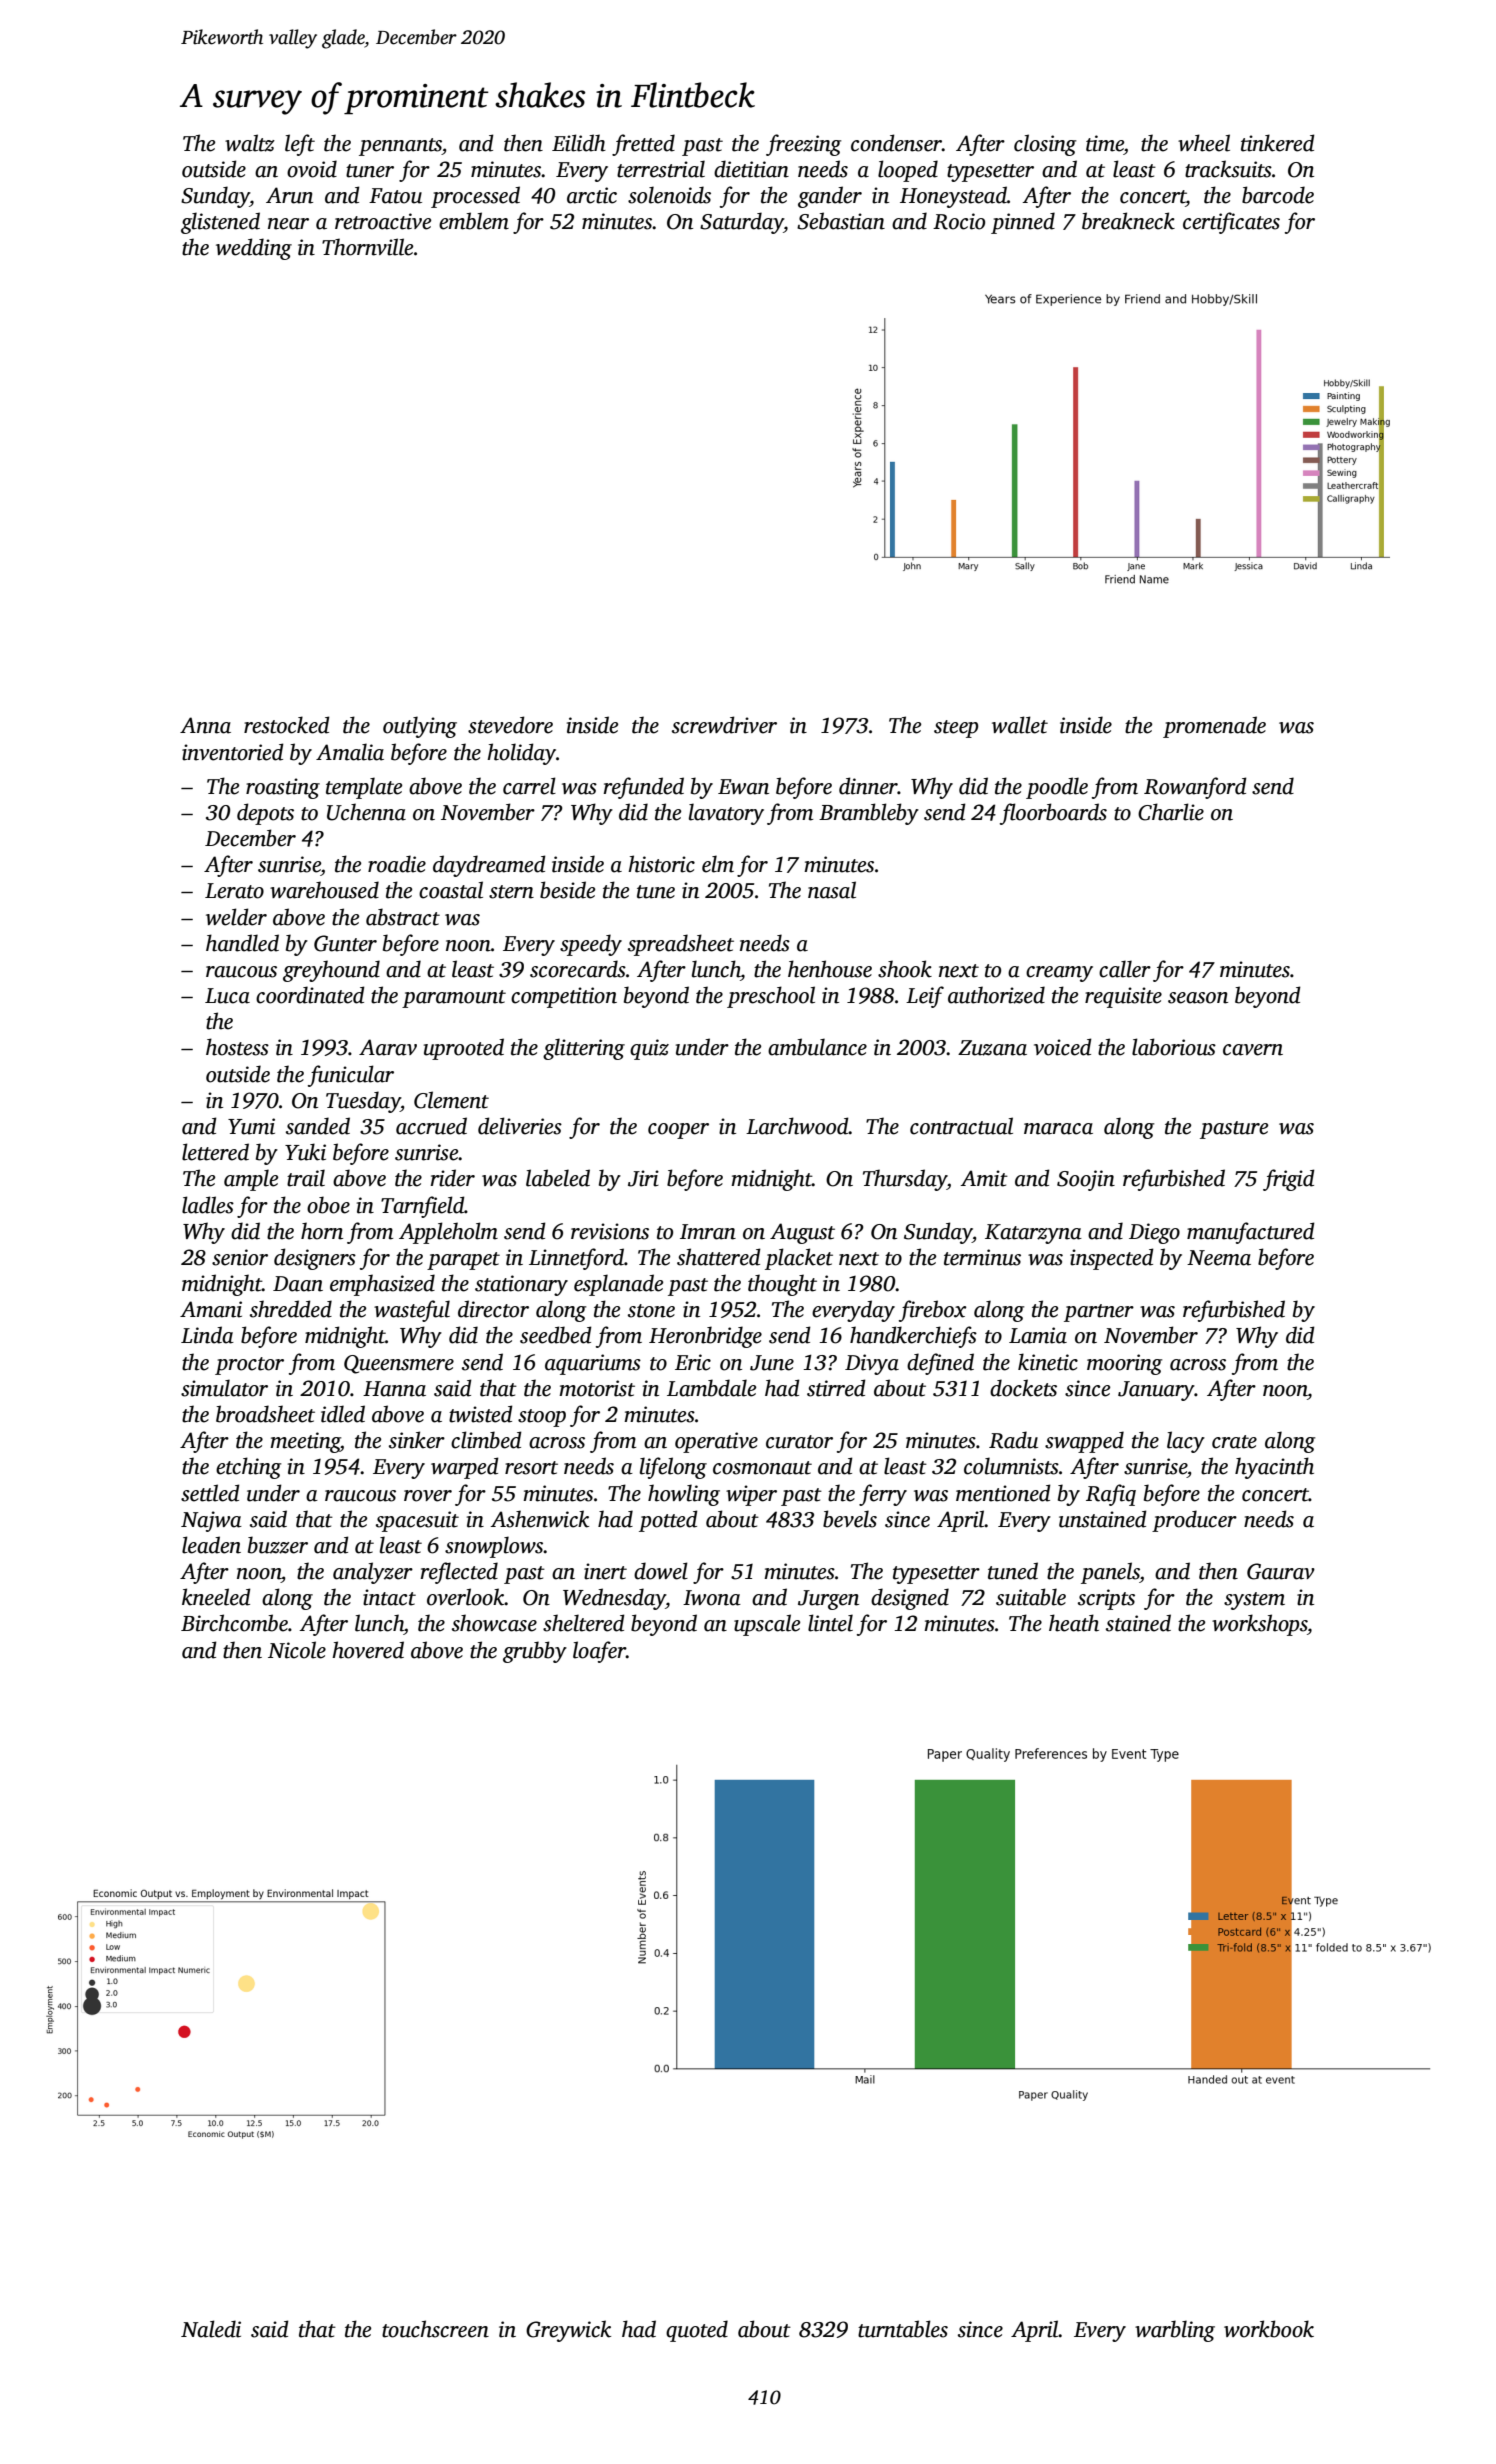 The width and height of the image is (1496, 2464). I want to click on Naledi, so click(211, 2329).
